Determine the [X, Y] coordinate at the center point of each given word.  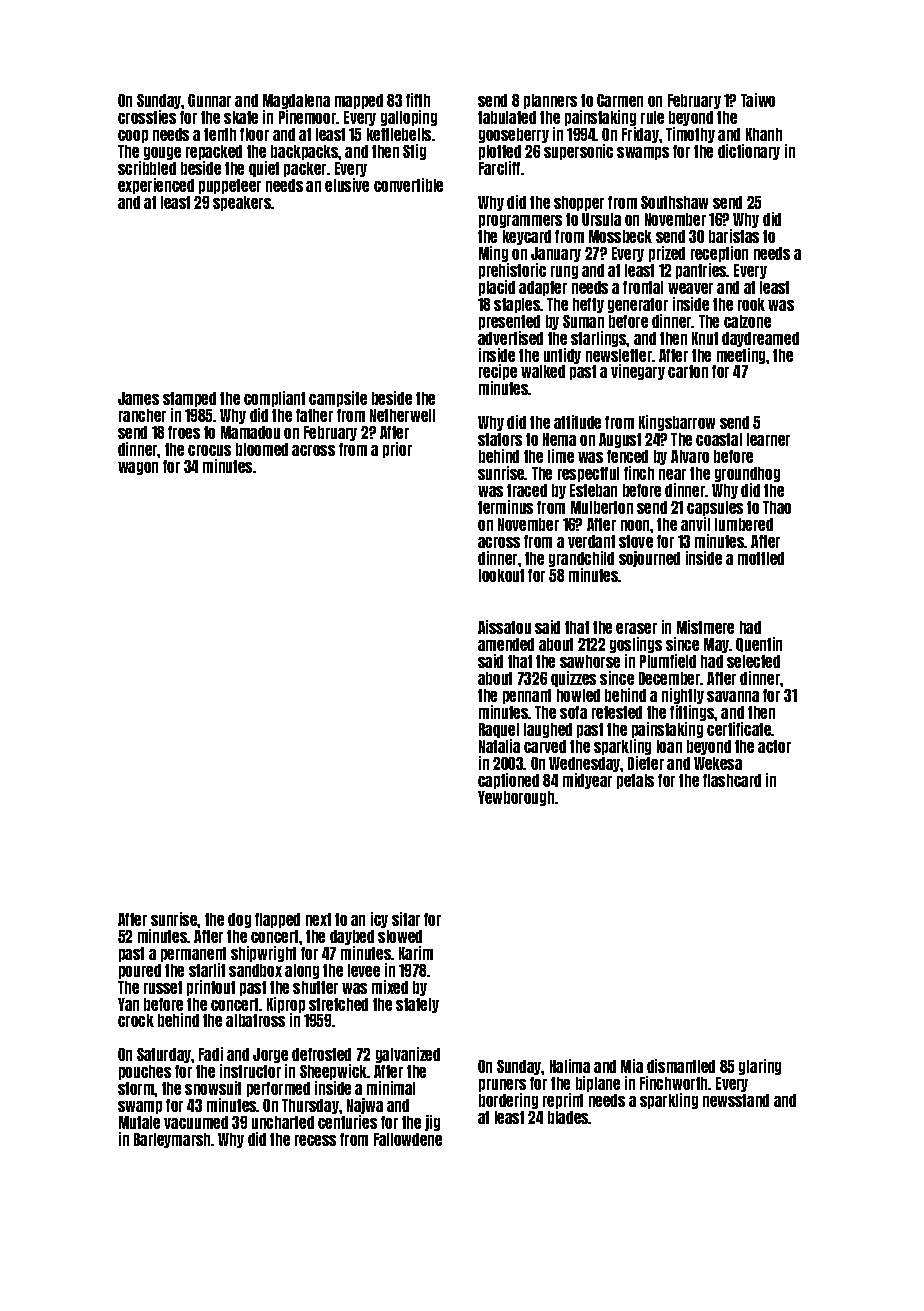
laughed [548, 730]
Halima [570, 1066]
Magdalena [296, 101]
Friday [640, 135]
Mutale [139, 1122]
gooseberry [514, 135]
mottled [761, 558]
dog [239, 920]
